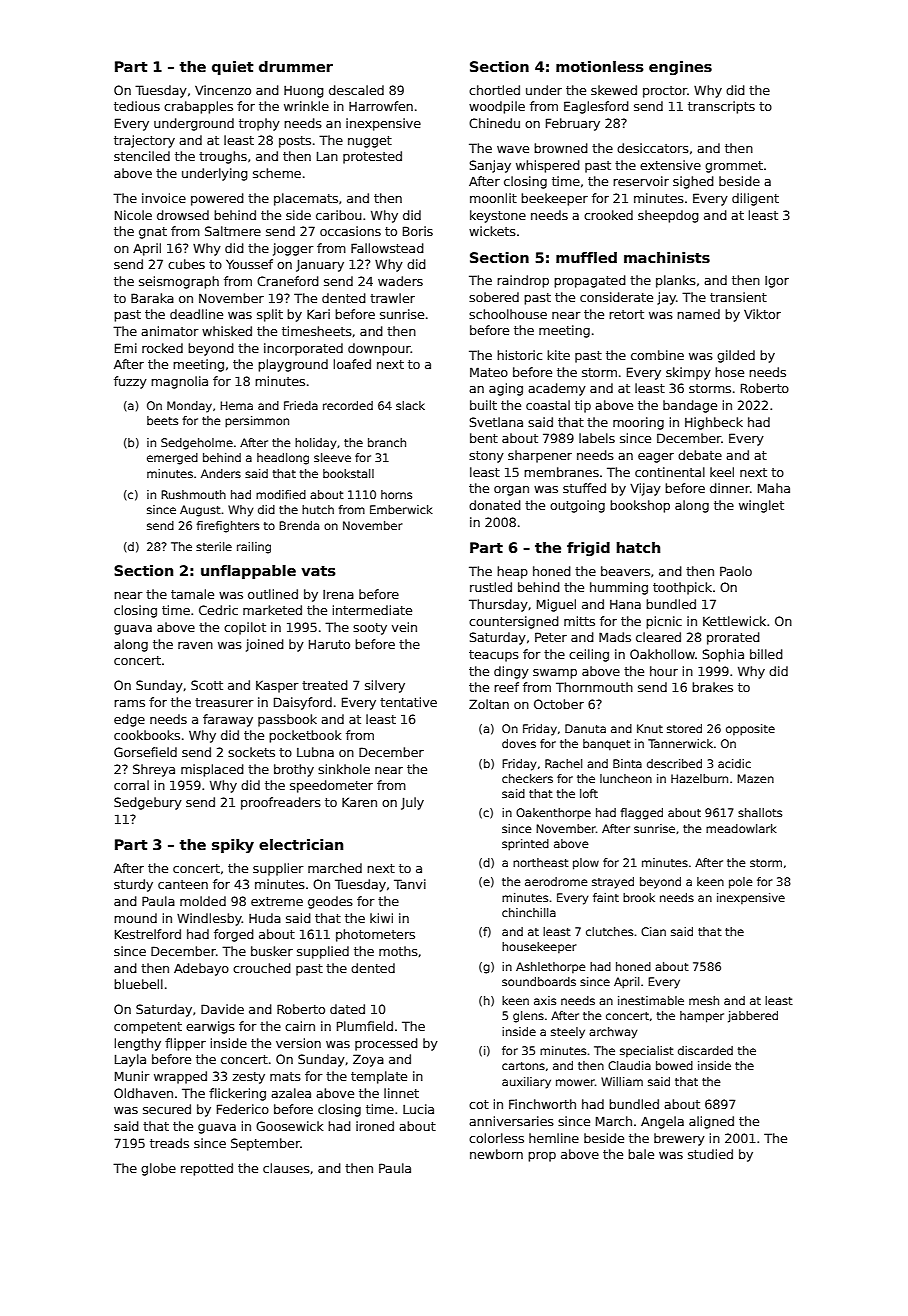 The height and width of the image is (1316, 908). What do you see at coordinates (148, 1028) in the image?
I see `competent` at bounding box center [148, 1028].
